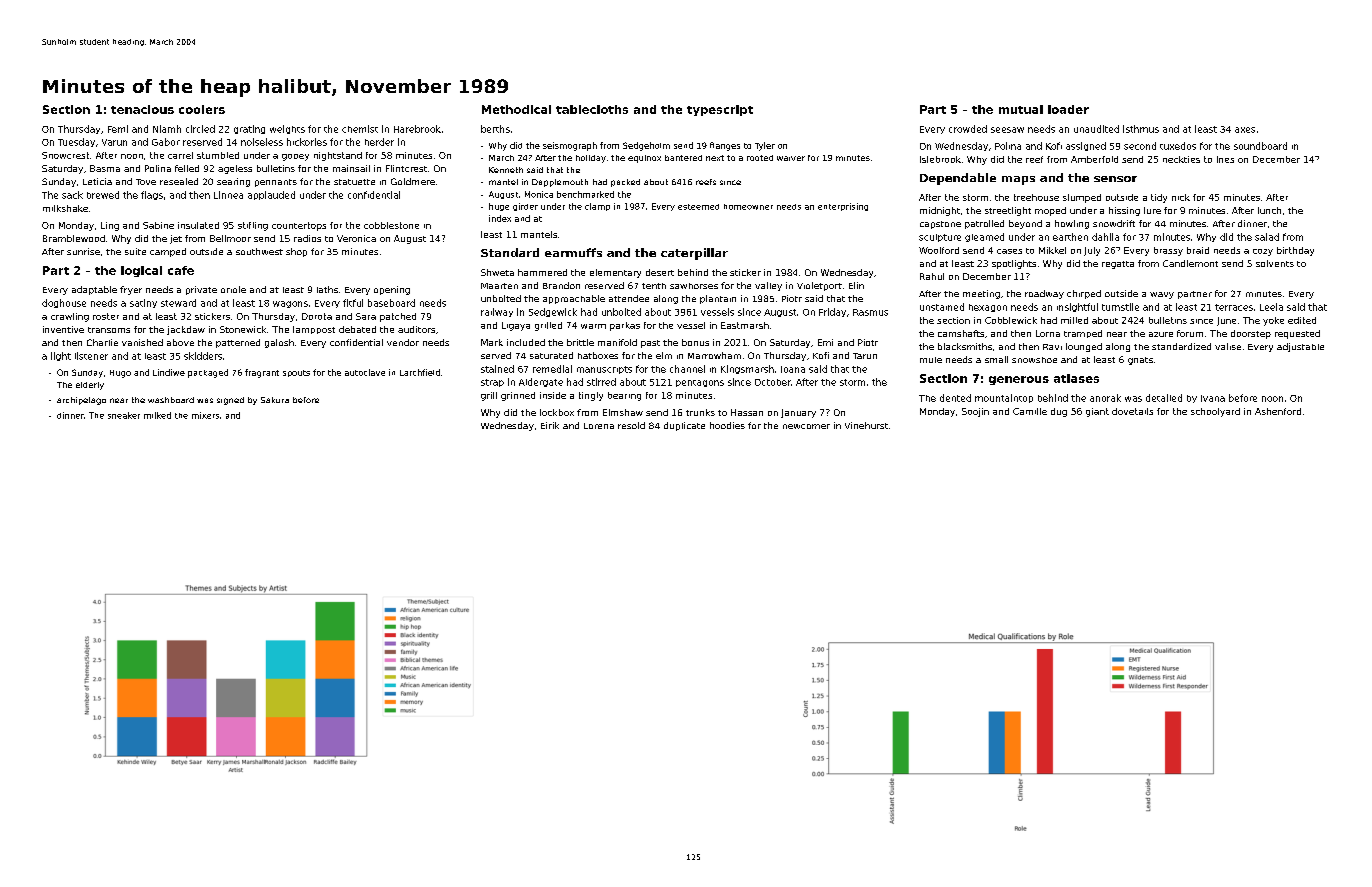  What do you see at coordinates (698, 207) in the screenshot?
I see `esteemed` at bounding box center [698, 207].
